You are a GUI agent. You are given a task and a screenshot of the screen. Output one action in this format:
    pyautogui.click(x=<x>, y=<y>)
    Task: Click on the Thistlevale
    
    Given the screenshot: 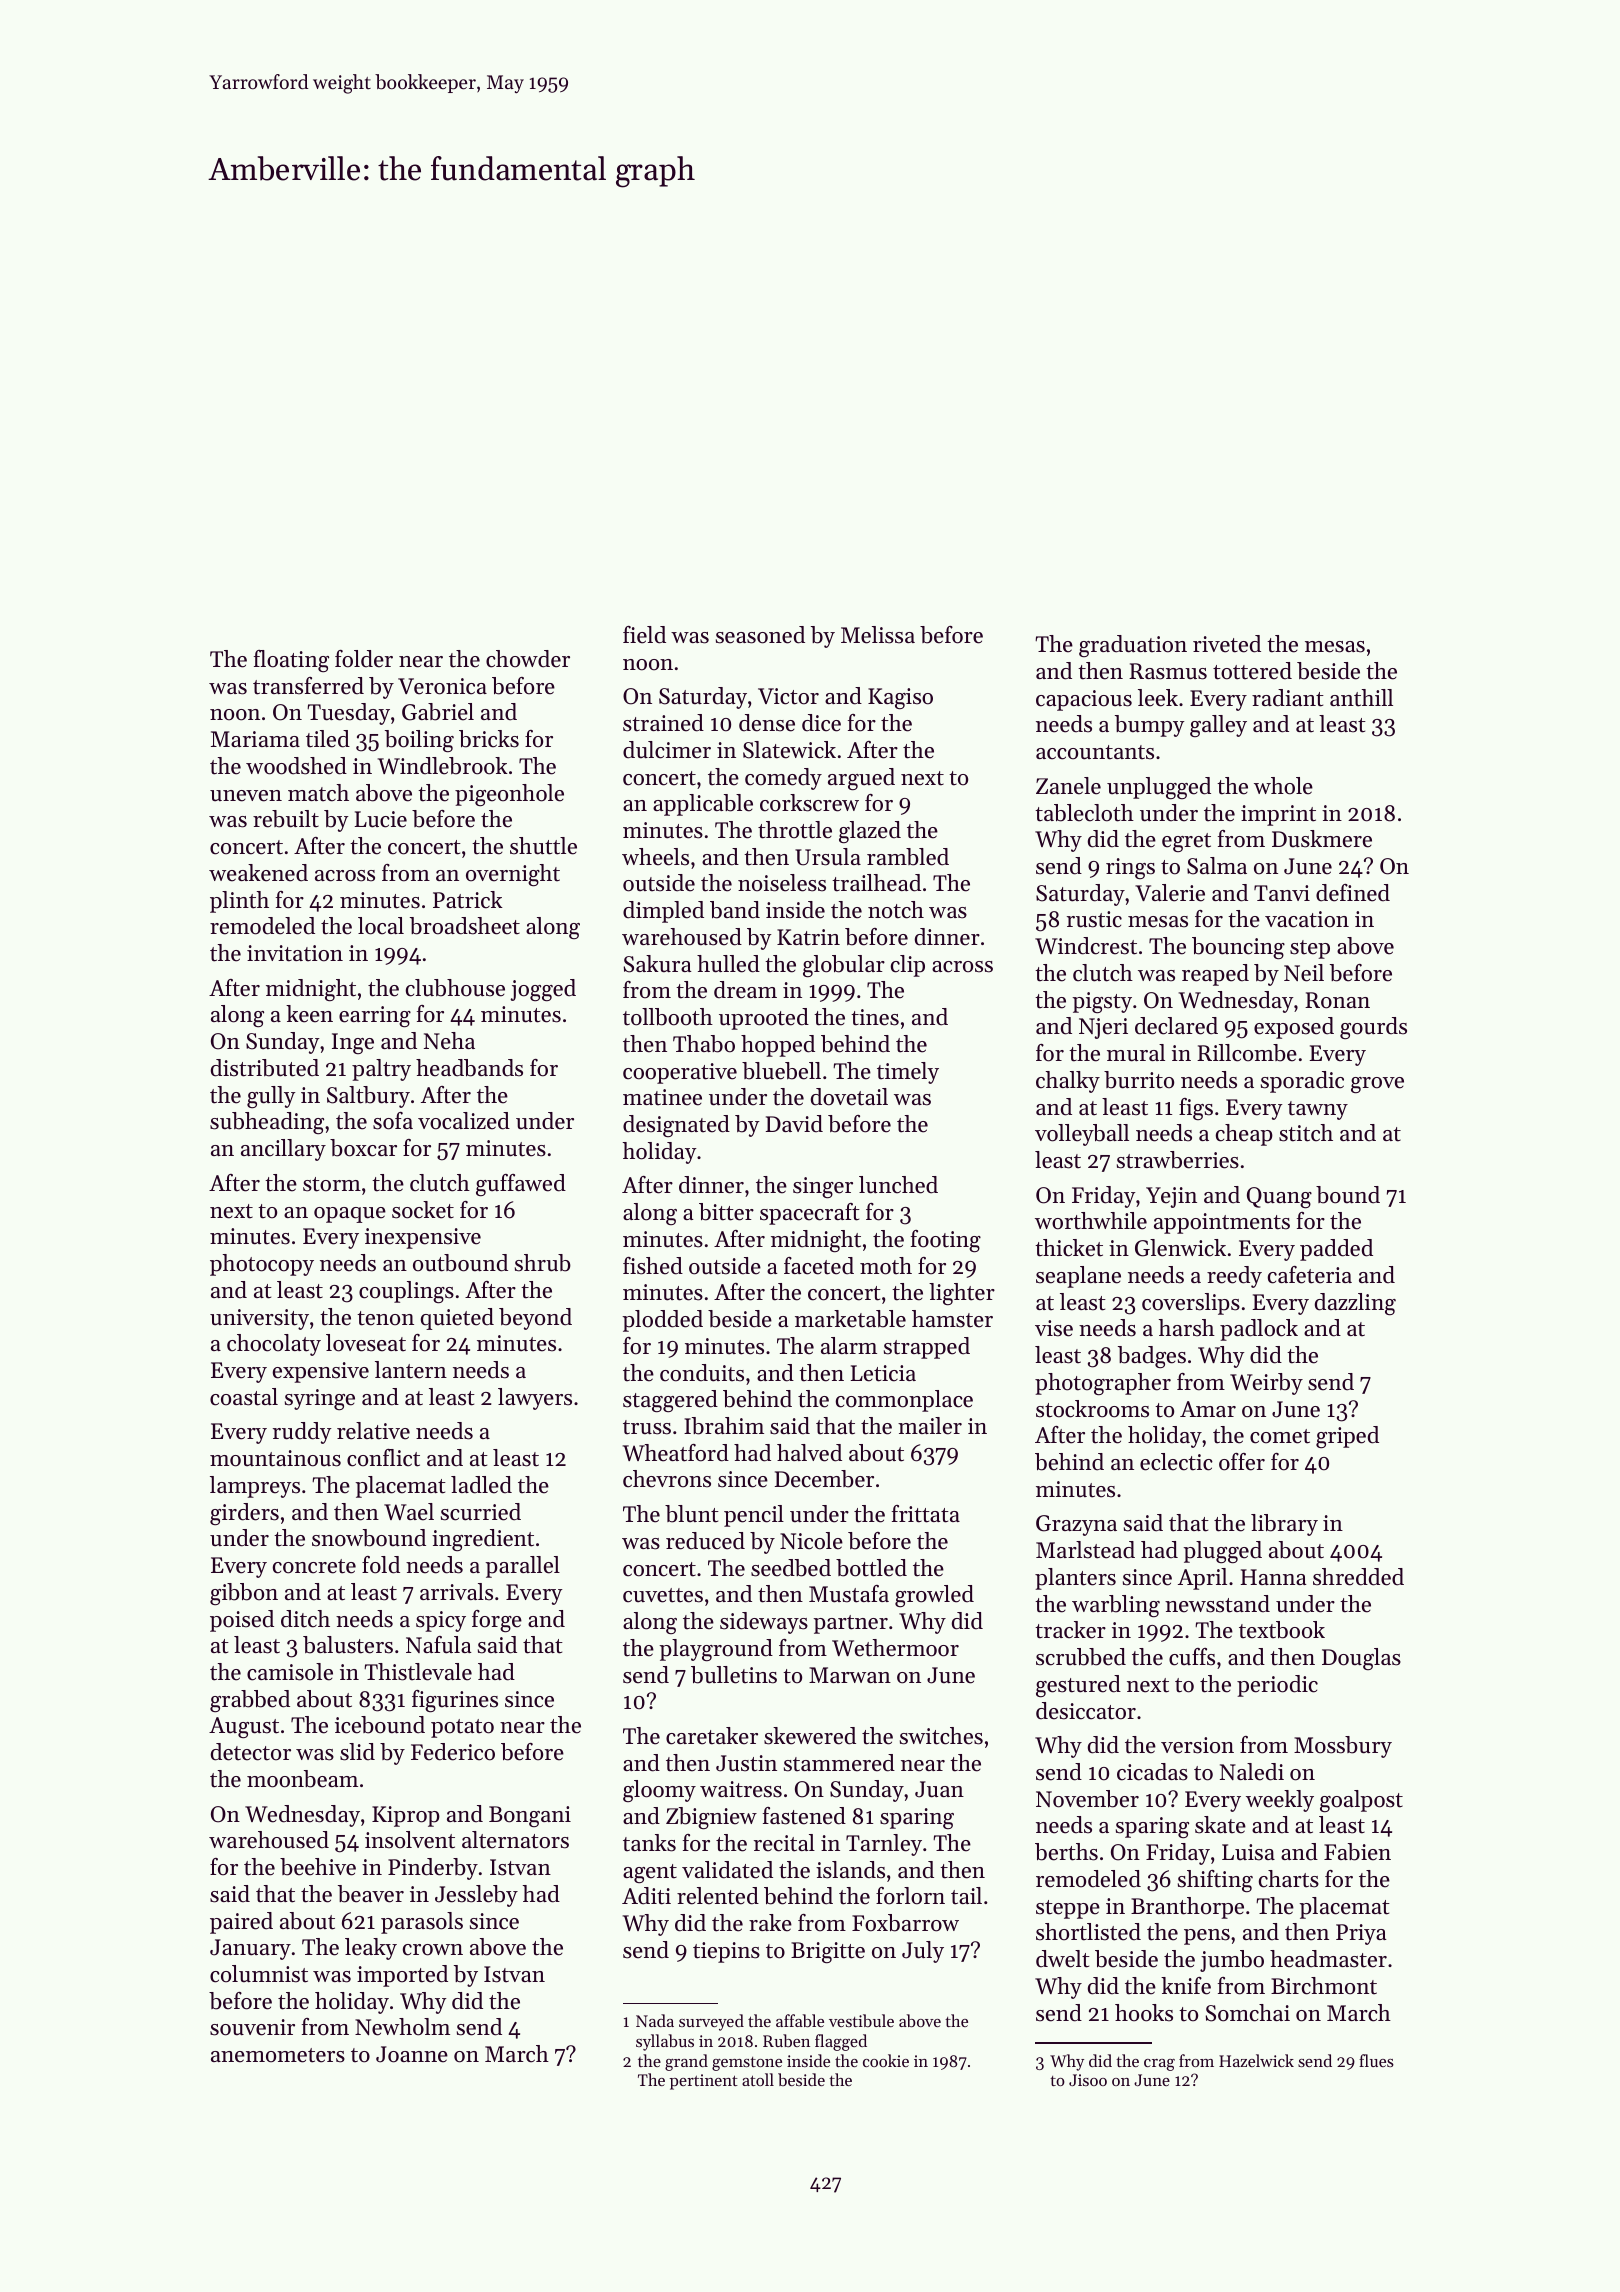 What is the action you would take?
    pyautogui.click(x=418, y=1672)
